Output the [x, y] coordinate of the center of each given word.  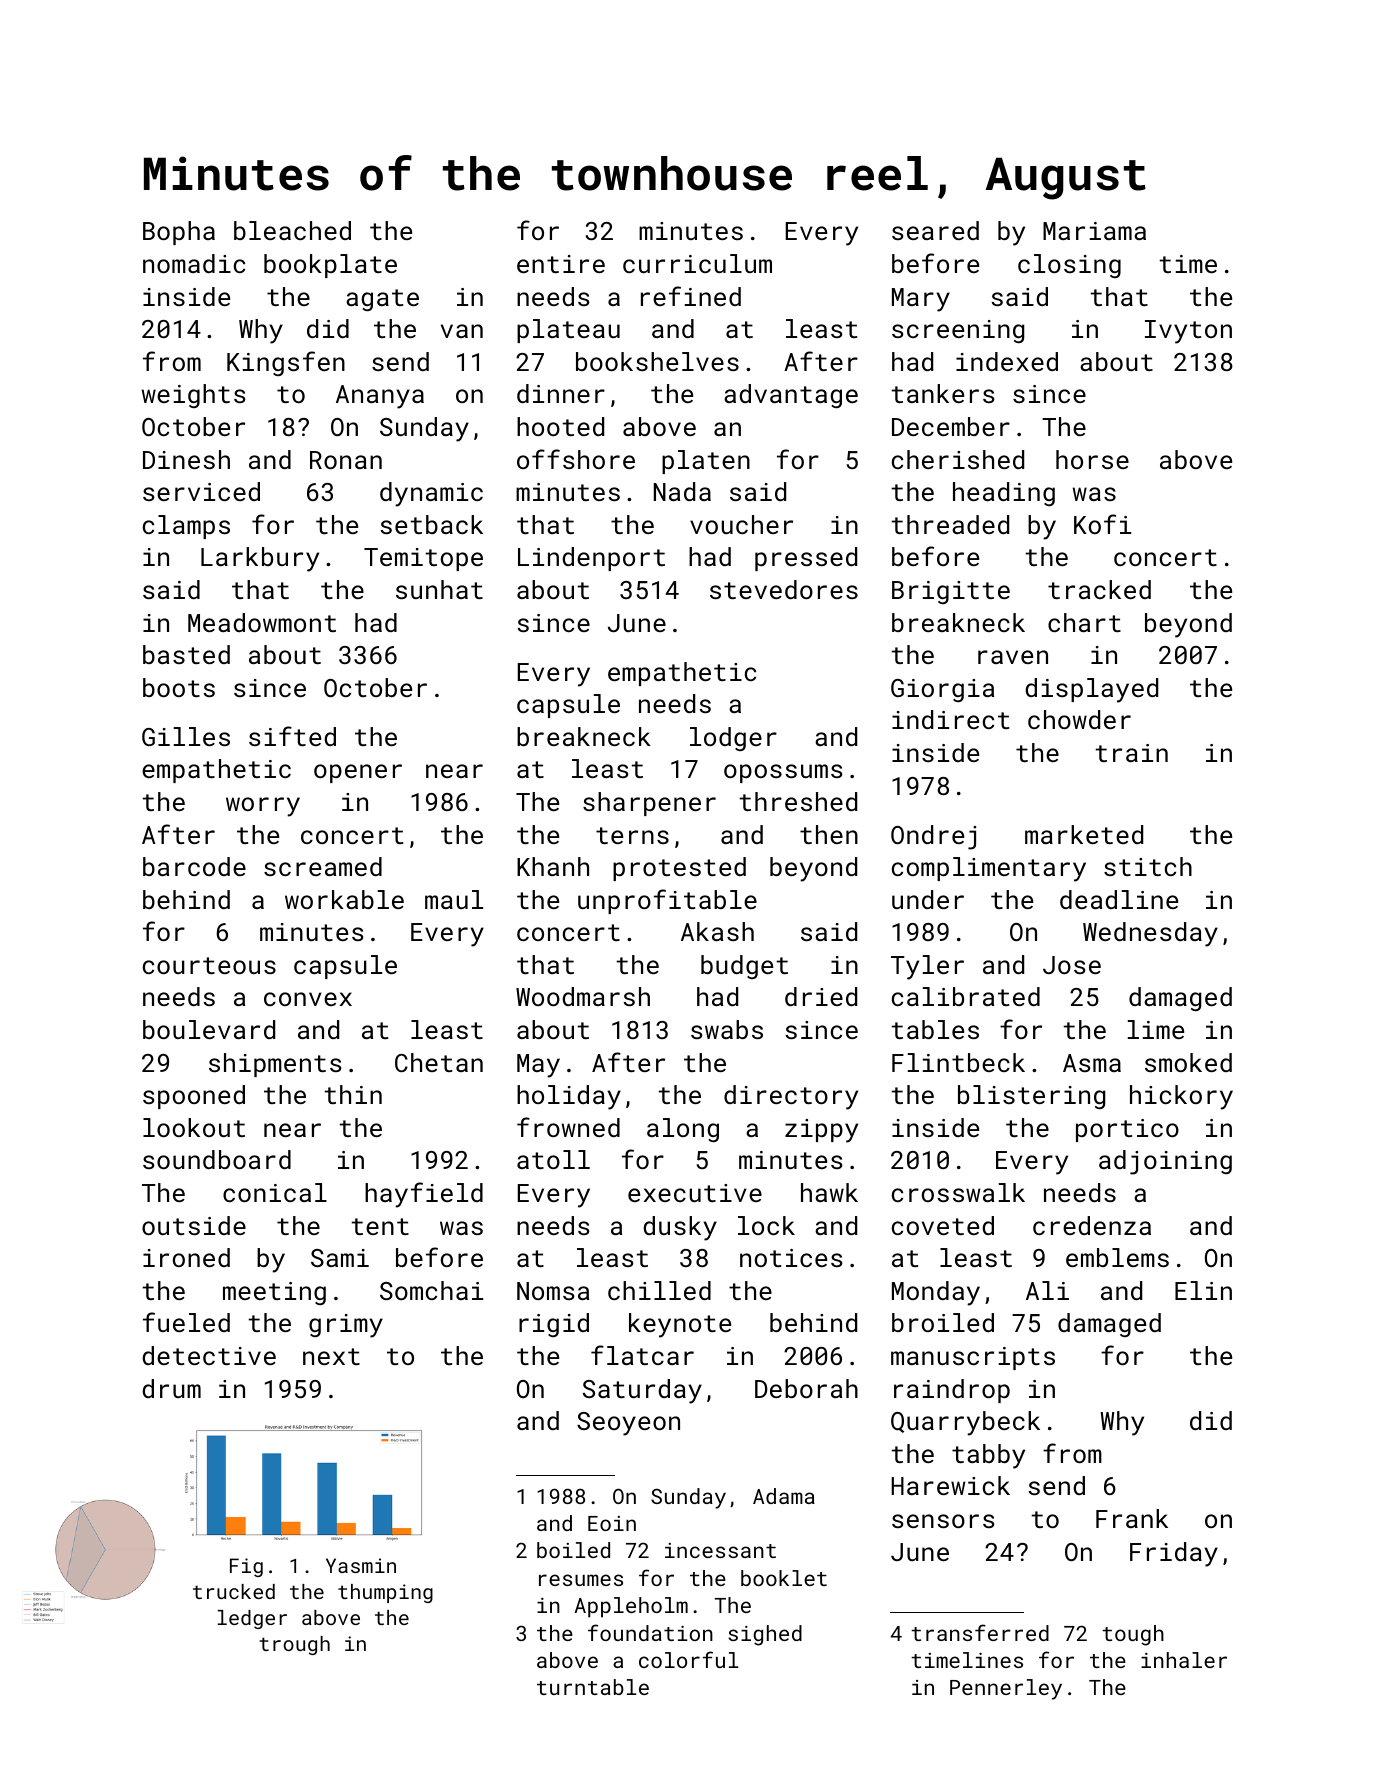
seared [935, 230]
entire [561, 264]
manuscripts [973, 1358]
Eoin [612, 1523]
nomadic [194, 263]
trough [294, 1645]
